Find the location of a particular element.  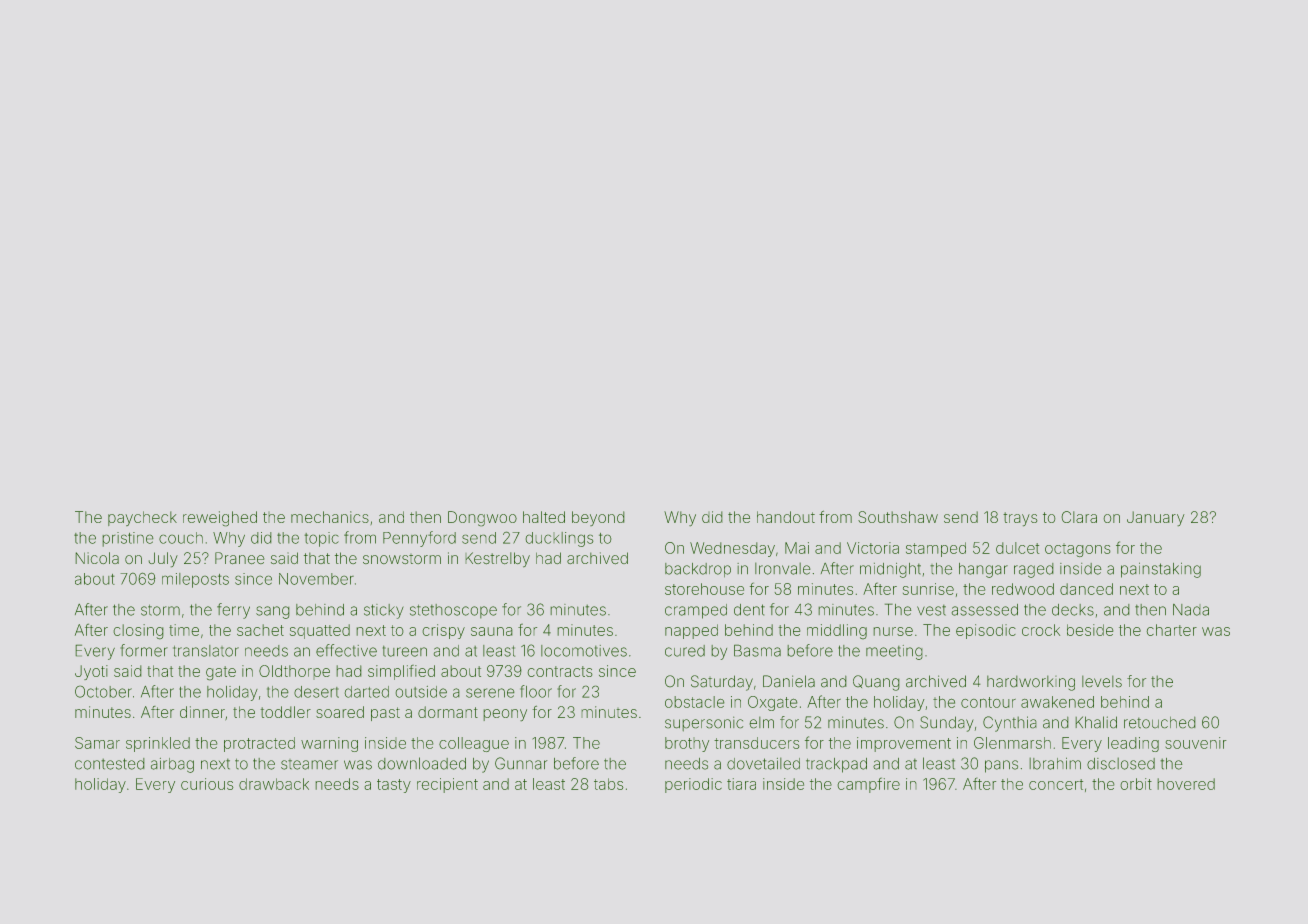

serene is located at coordinates (490, 693).
